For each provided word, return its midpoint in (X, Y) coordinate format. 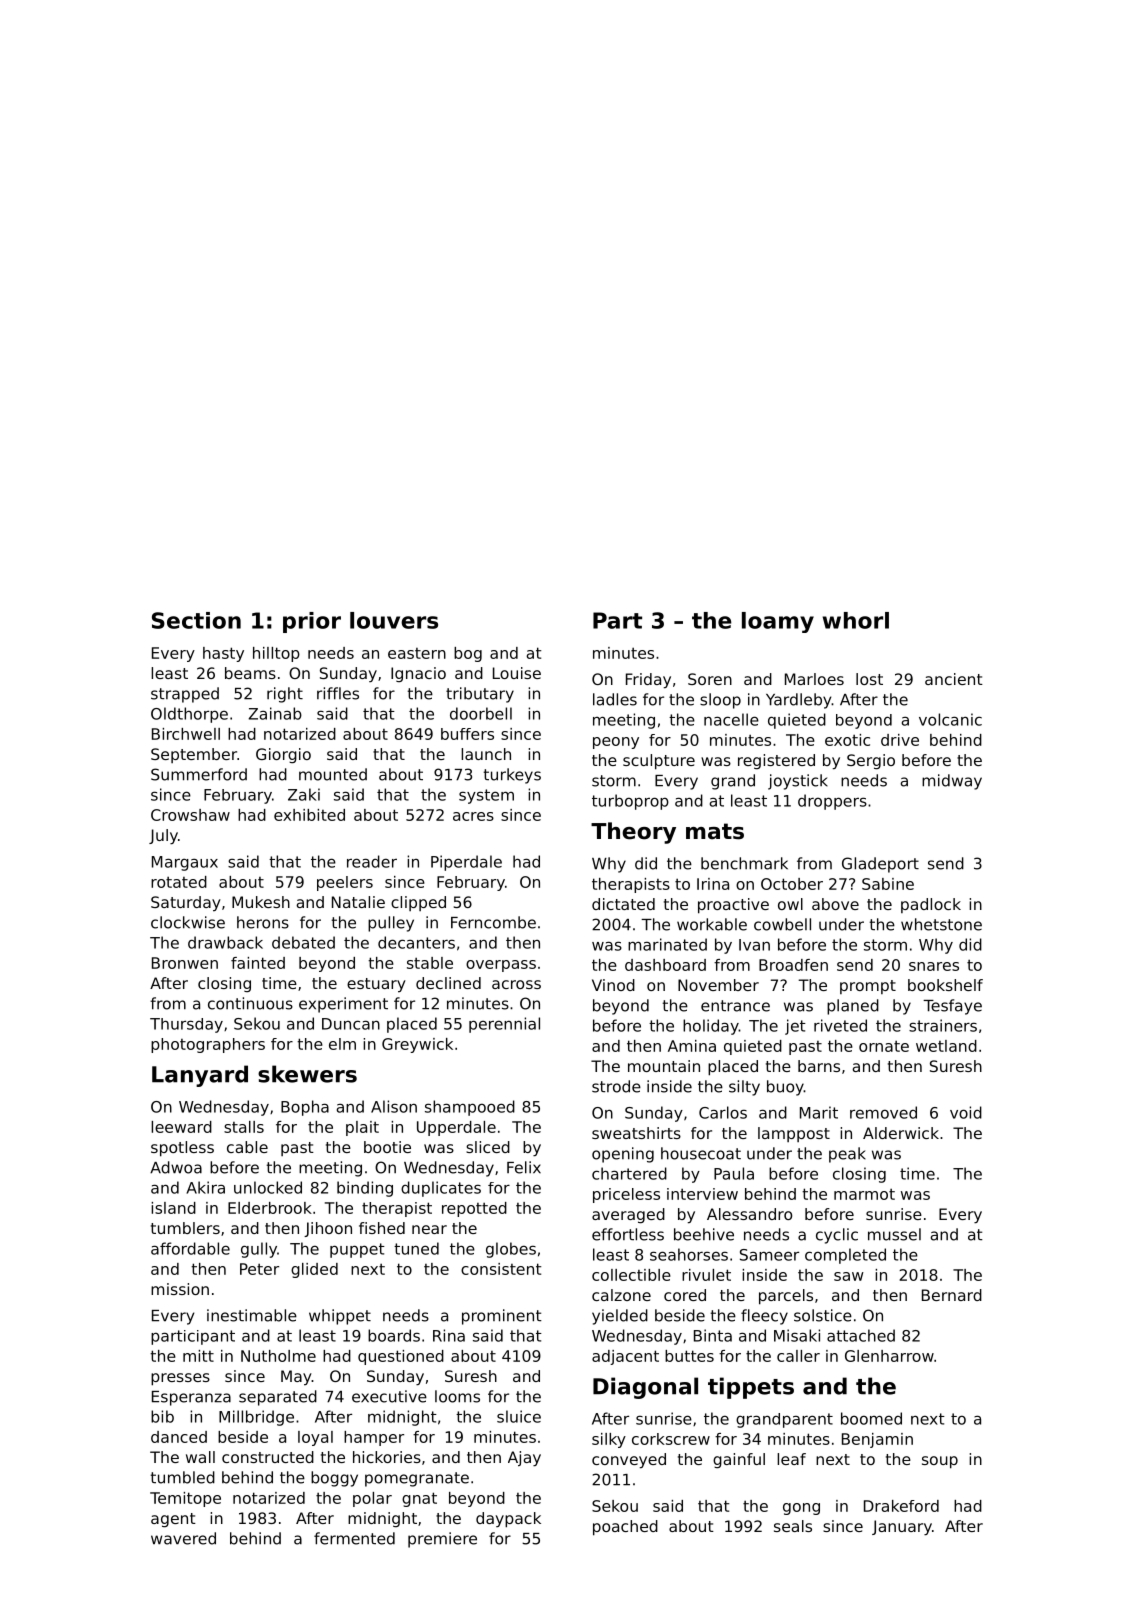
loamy (778, 622)
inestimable (252, 1315)
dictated (623, 904)
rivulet (706, 1275)
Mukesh (261, 902)
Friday (648, 681)
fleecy (764, 1317)
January (902, 1528)
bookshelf (945, 985)
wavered (183, 1538)
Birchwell (186, 734)
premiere (442, 1540)
